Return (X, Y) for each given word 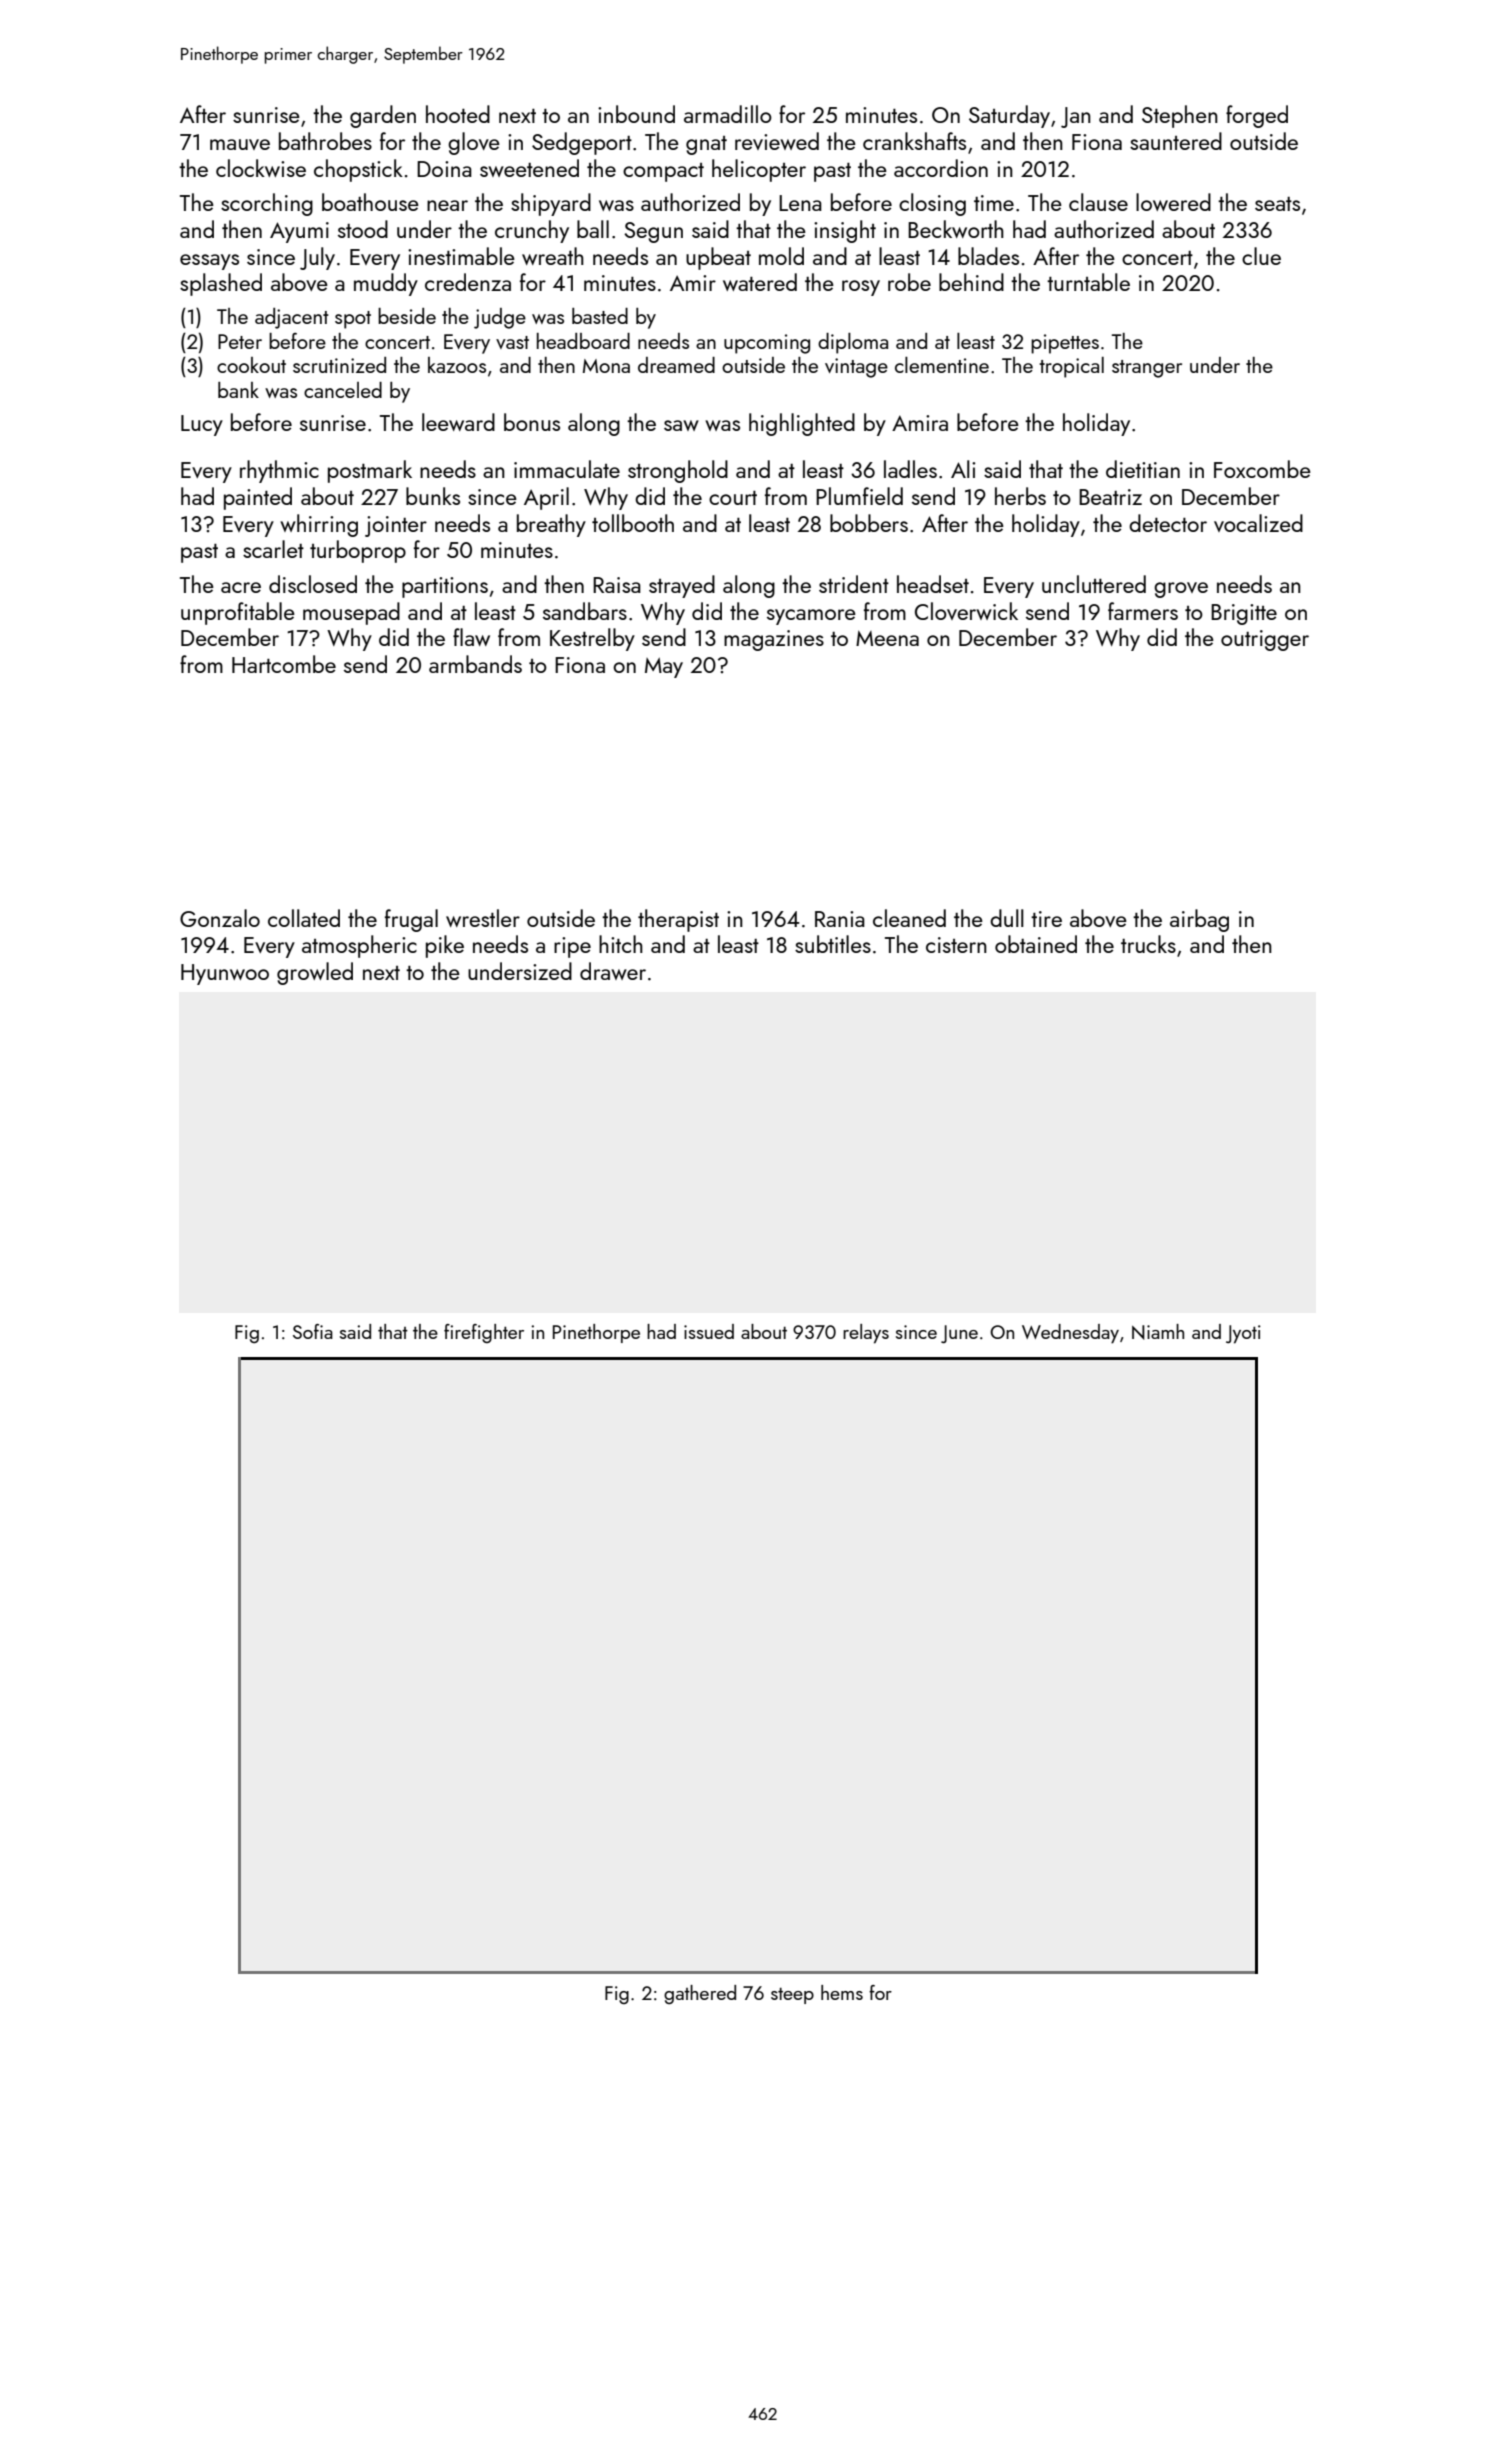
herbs (1020, 496)
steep (792, 1996)
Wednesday (1070, 1334)
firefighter (484, 1333)
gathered (700, 1994)
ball (593, 229)
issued (709, 1331)
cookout (251, 365)
